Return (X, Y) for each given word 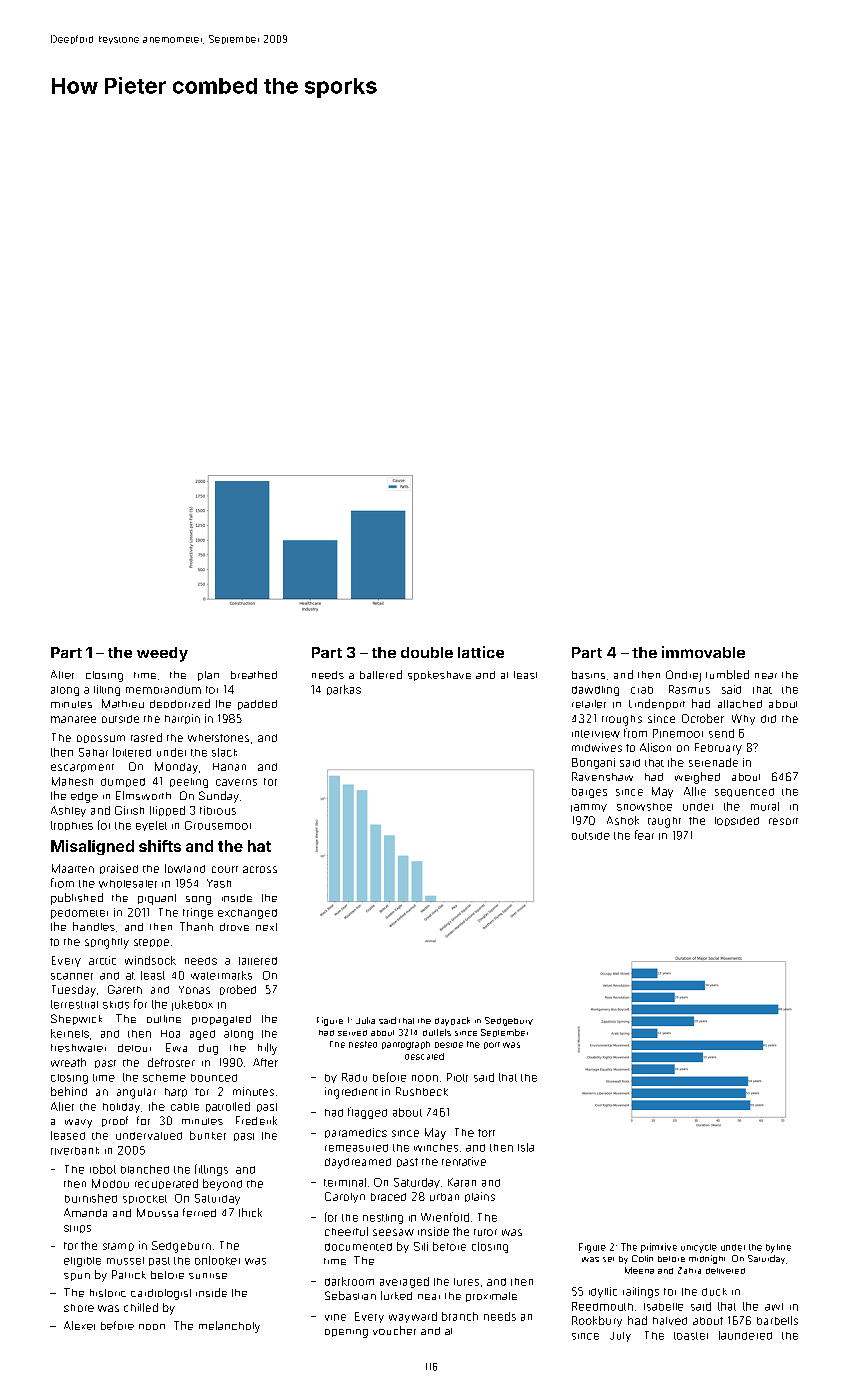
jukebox (192, 1005)
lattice (481, 652)
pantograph (406, 1045)
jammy (589, 808)
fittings (211, 1170)
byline (778, 1248)
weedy (162, 654)
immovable (703, 652)
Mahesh (72, 781)
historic (108, 1293)
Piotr (457, 1077)
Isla (526, 1147)
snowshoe (644, 807)
